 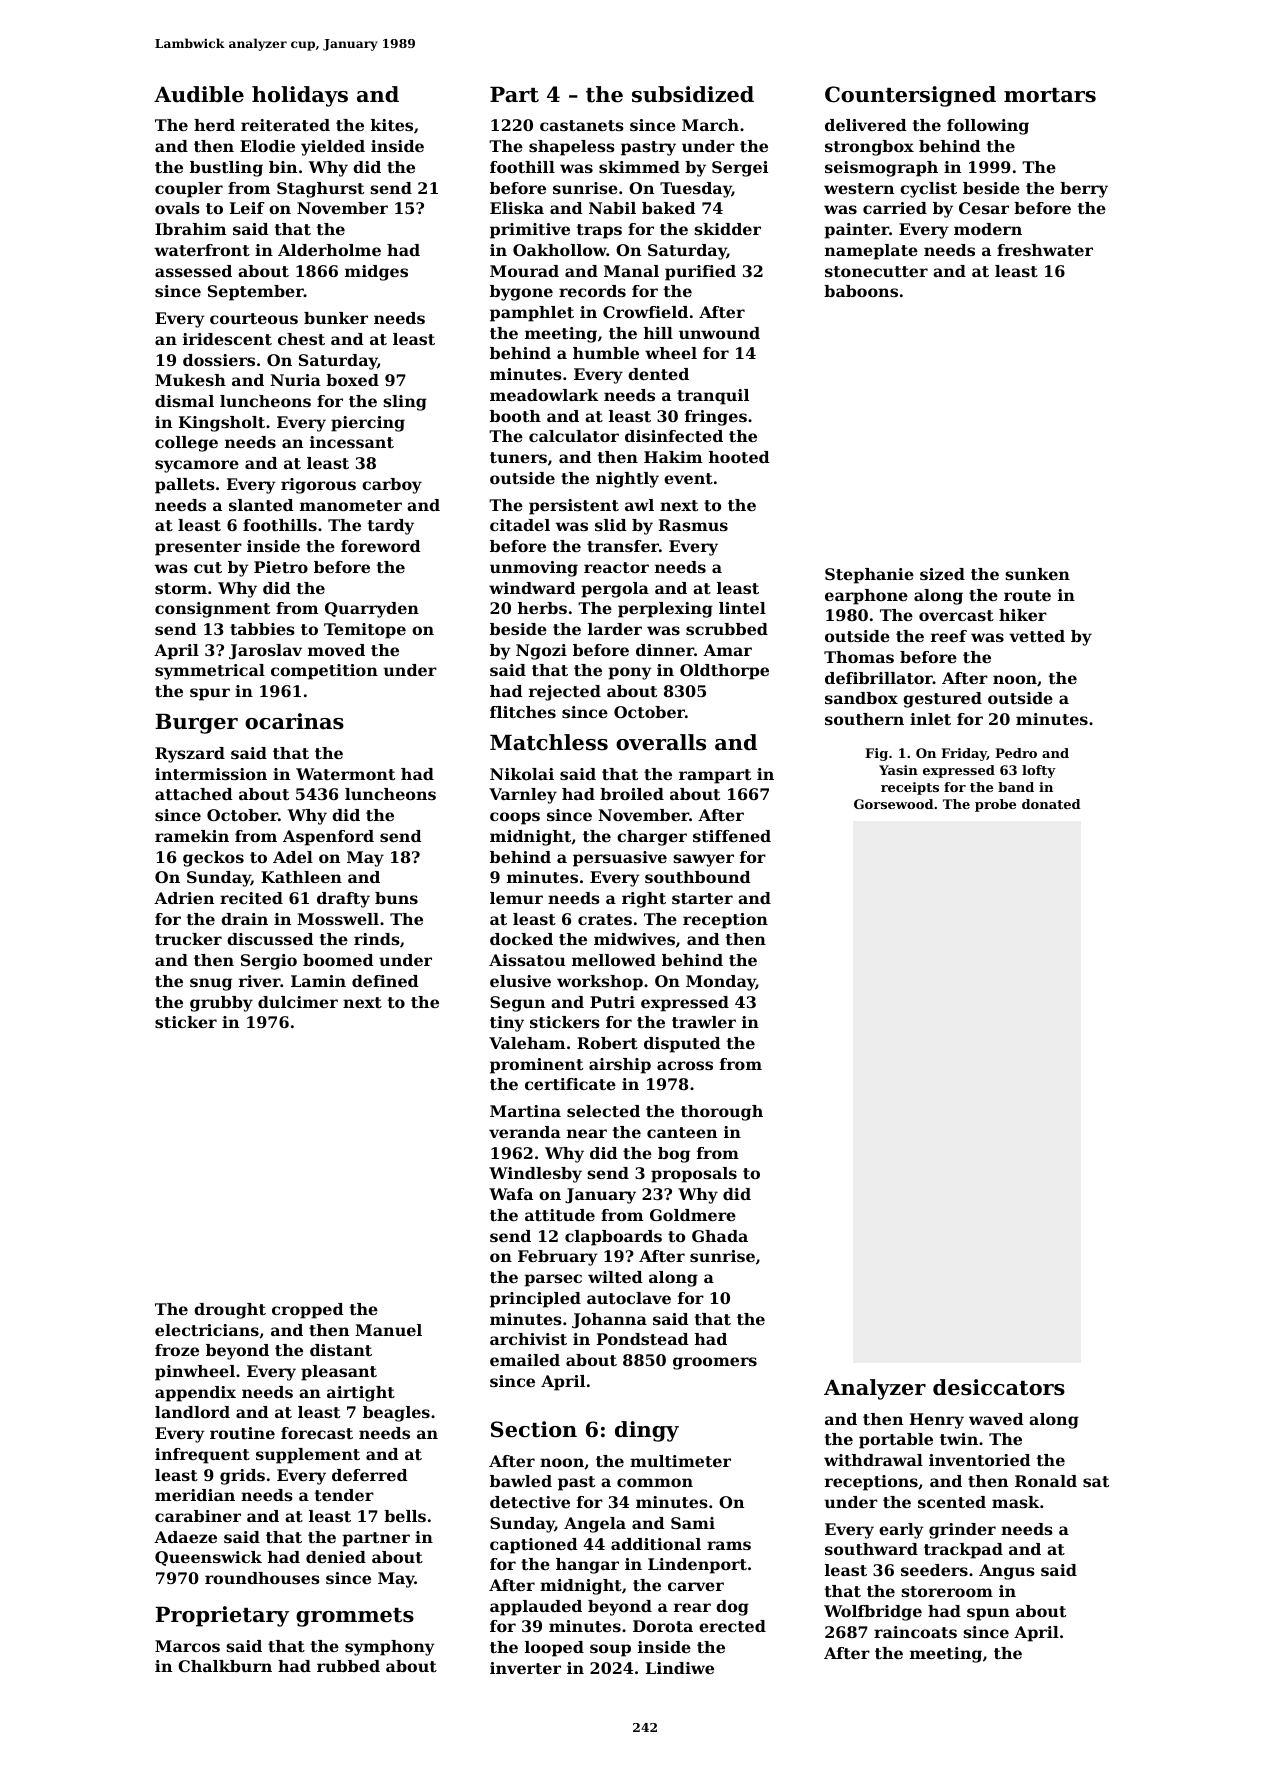 What do you see at coordinates (721, 983) in the page?
I see `Monday` at bounding box center [721, 983].
